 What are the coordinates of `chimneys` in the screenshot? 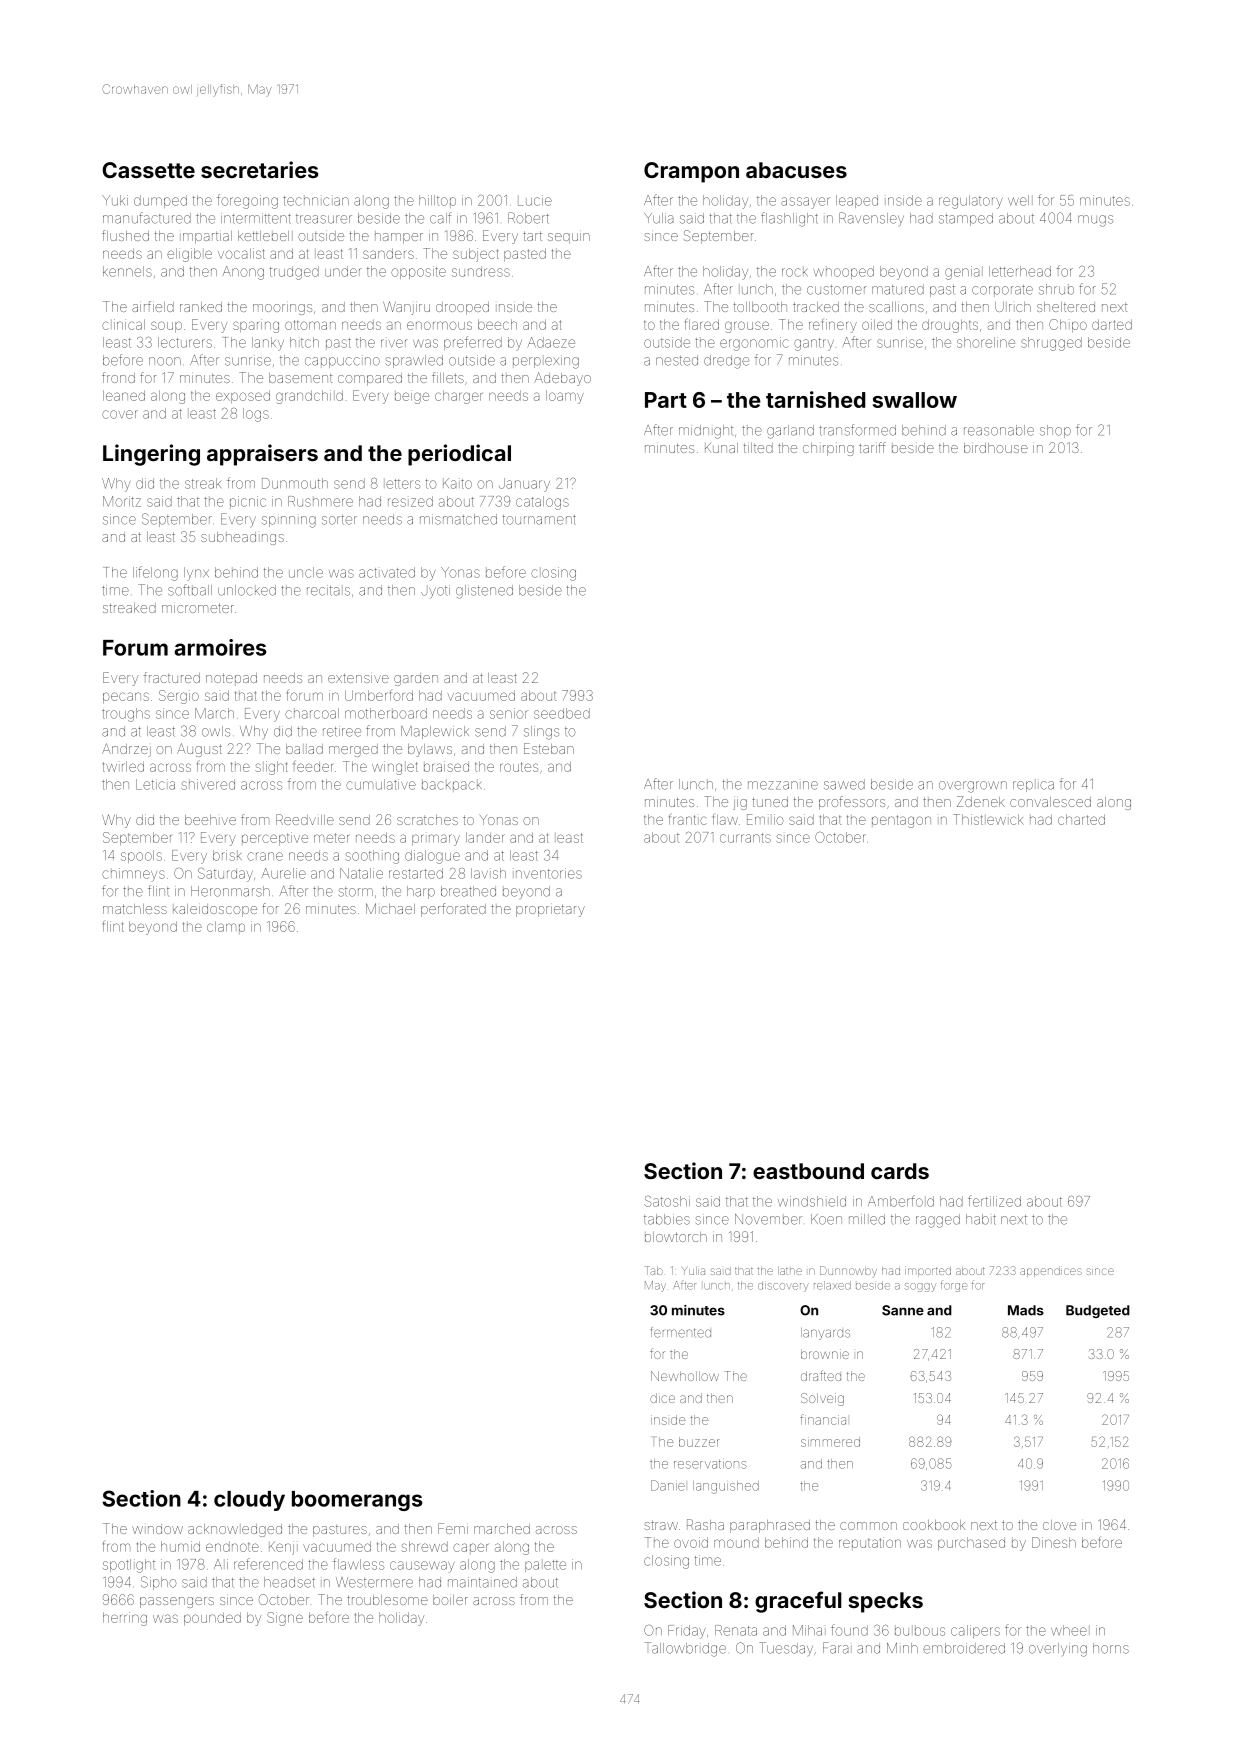 It's located at (133, 875).
